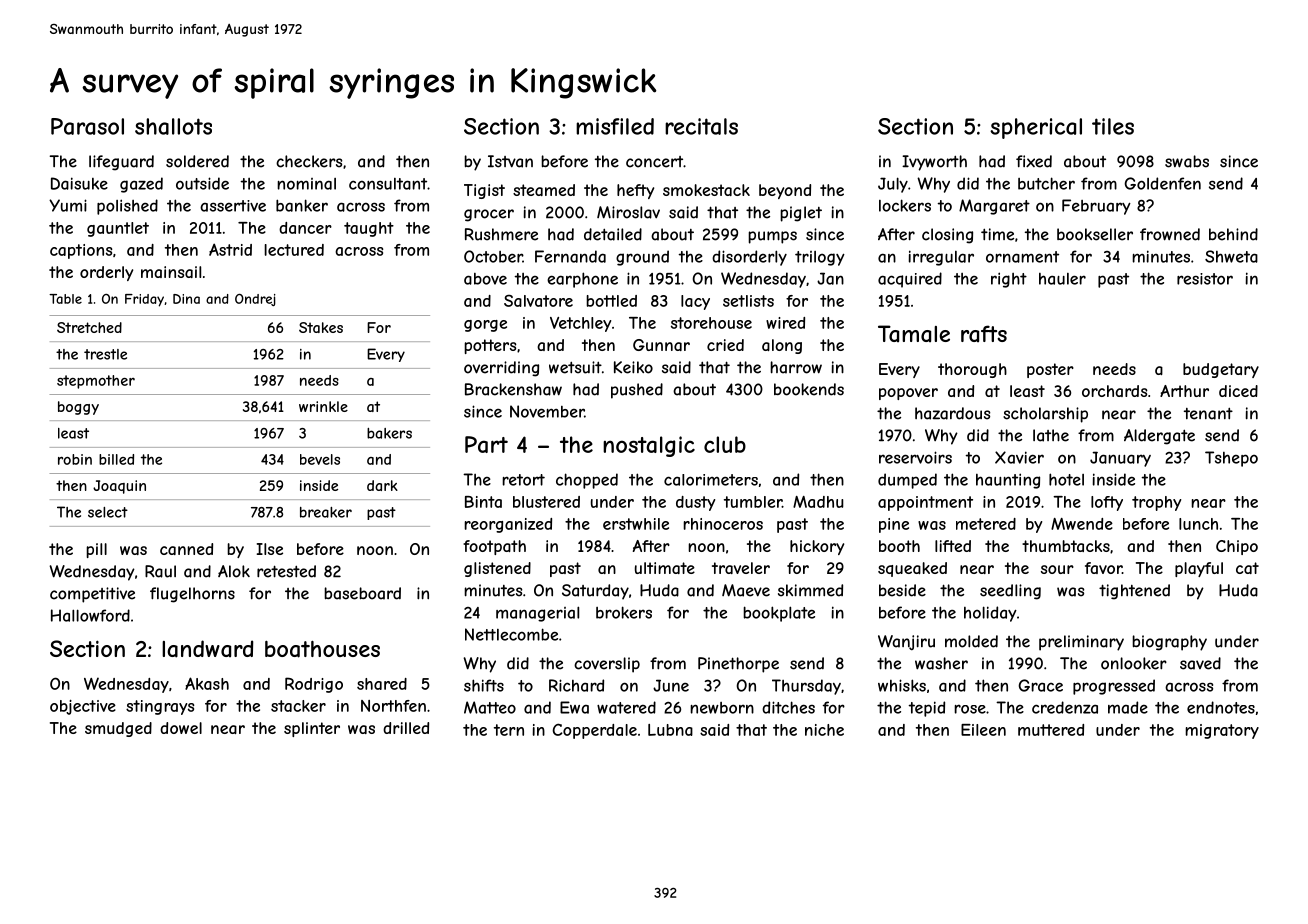 Image resolution: width=1308 pixels, height=924 pixels. Describe the element at coordinates (594, 731) in the image. I see `Copperdale` at that location.
